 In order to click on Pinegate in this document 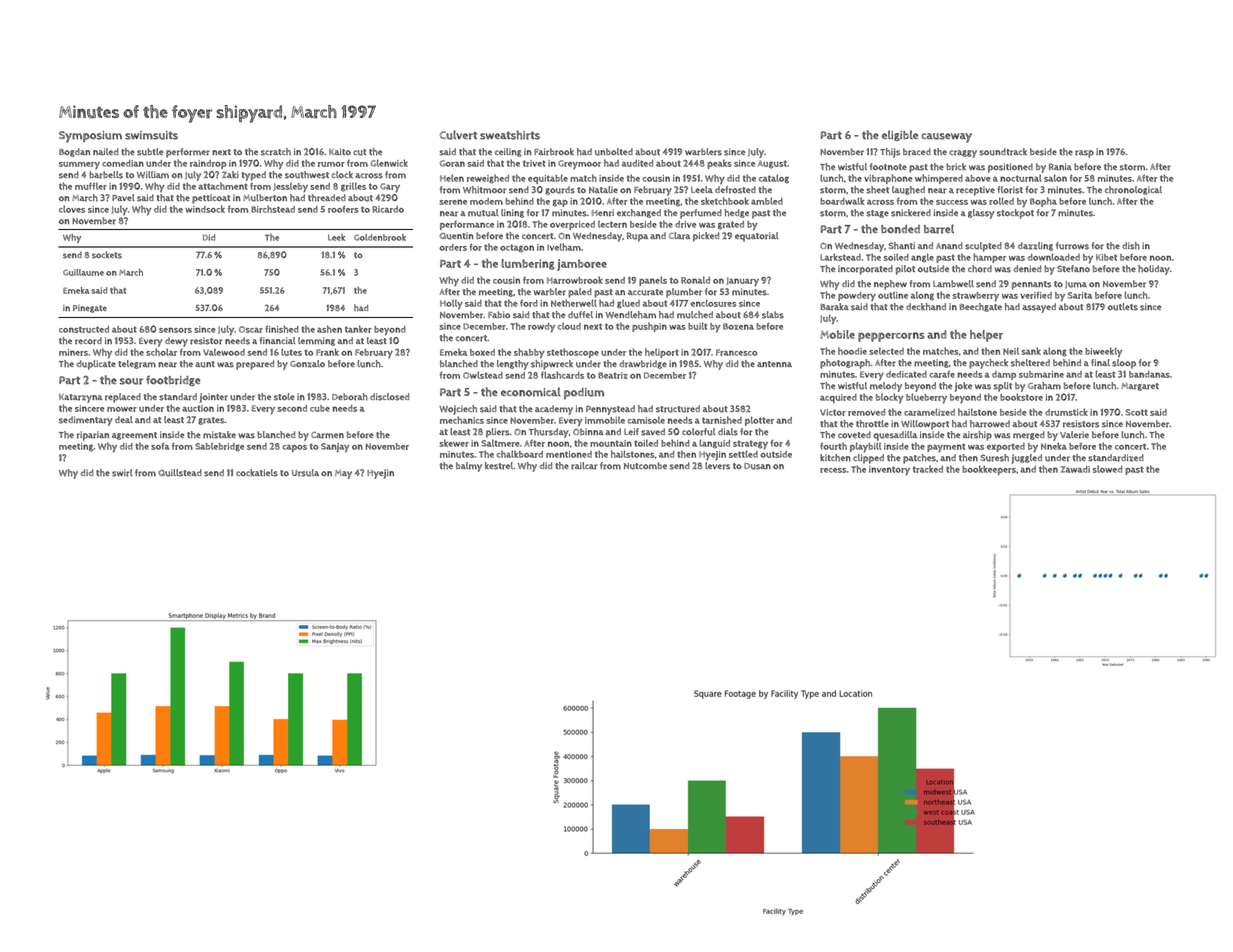, I will do `click(90, 309)`.
